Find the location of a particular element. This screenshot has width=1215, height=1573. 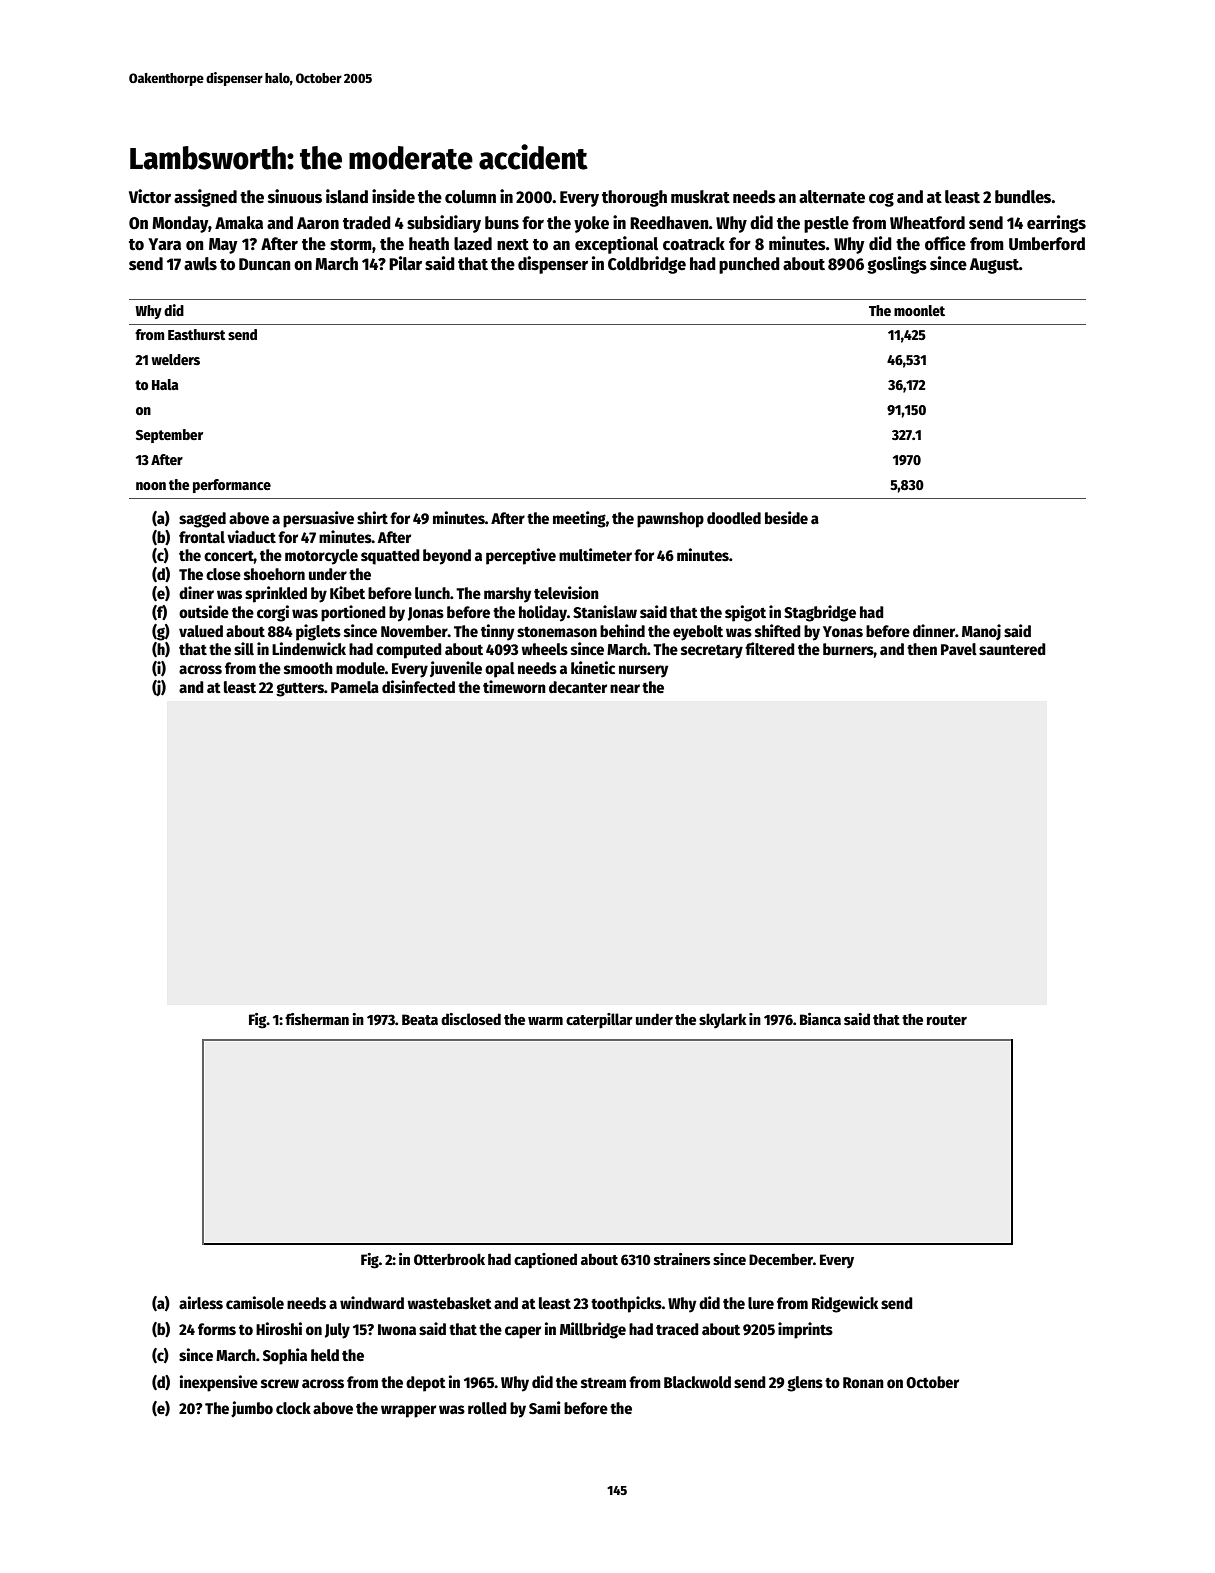

captioned is located at coordinates (545, 1261).
